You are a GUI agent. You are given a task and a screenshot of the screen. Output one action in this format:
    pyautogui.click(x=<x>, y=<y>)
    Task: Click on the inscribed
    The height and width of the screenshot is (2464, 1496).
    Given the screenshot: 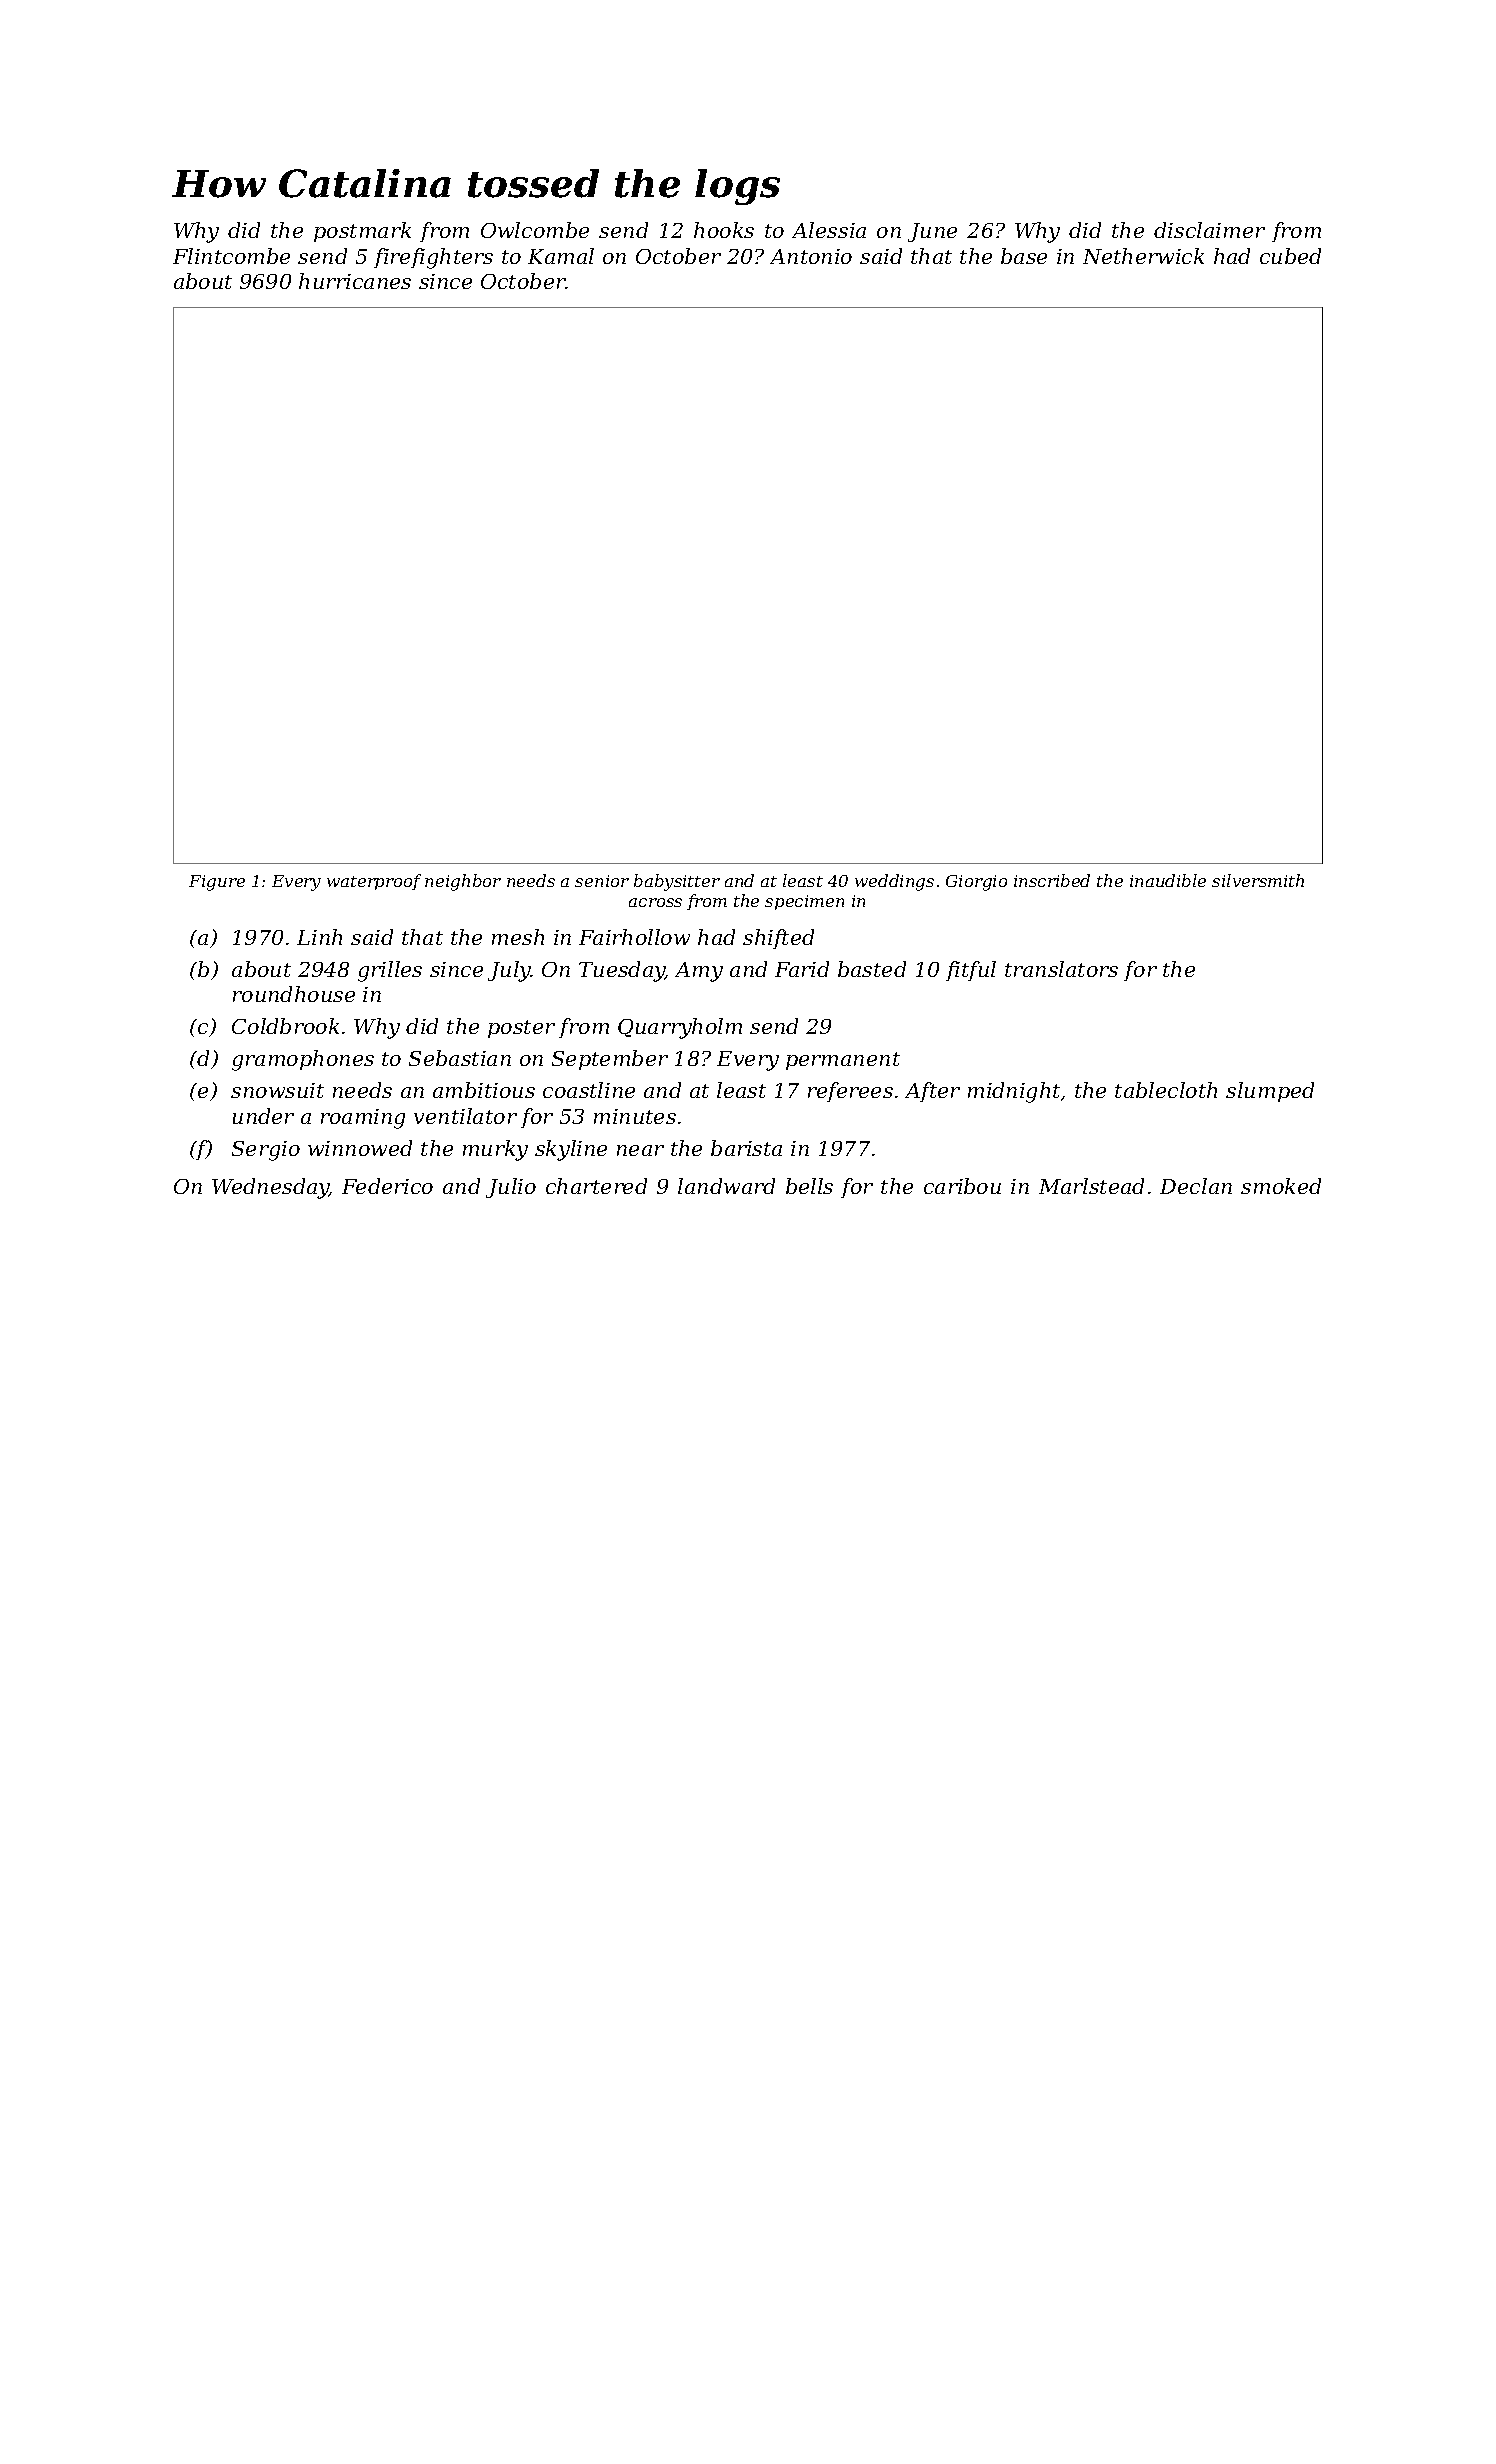 What is the action you would take?
    pyautogui.click(x=1052, y=880)
